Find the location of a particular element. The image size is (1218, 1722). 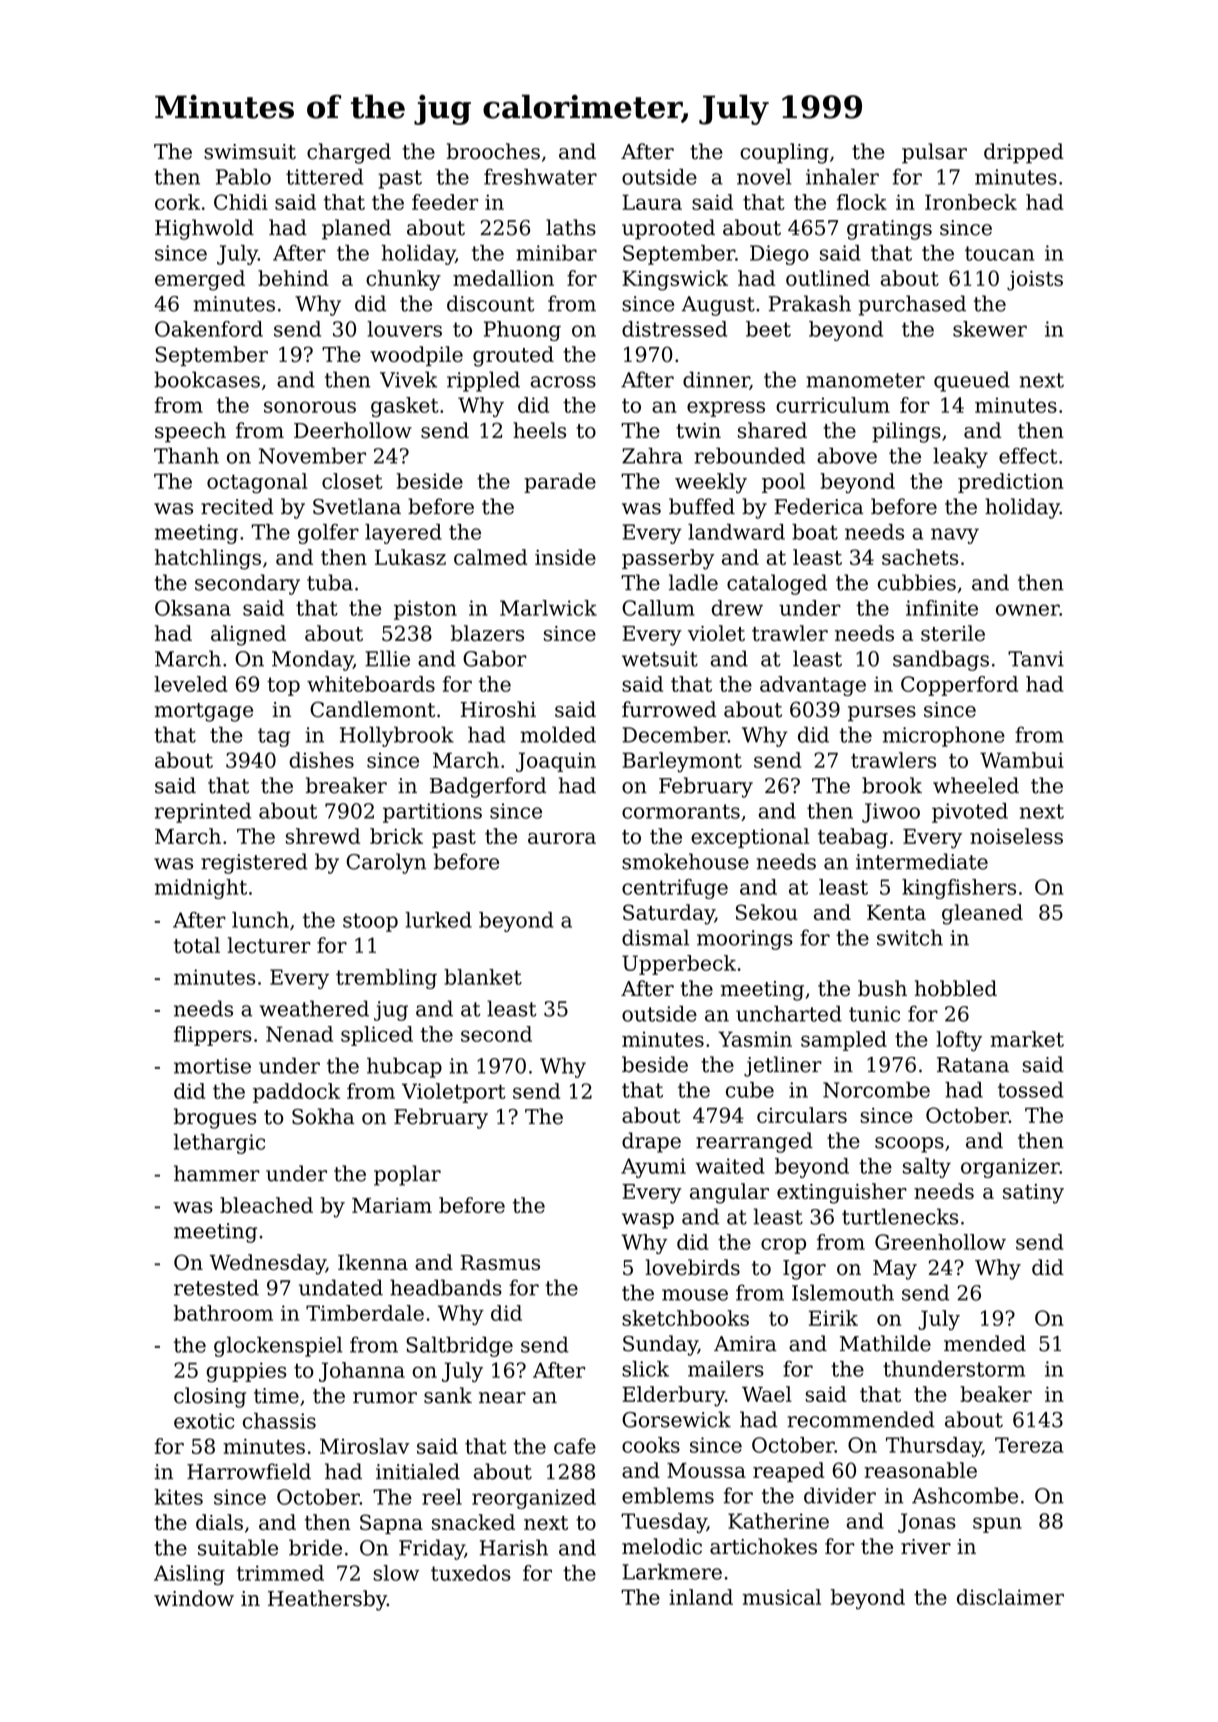

purses is located at coordinates (882, 714).
